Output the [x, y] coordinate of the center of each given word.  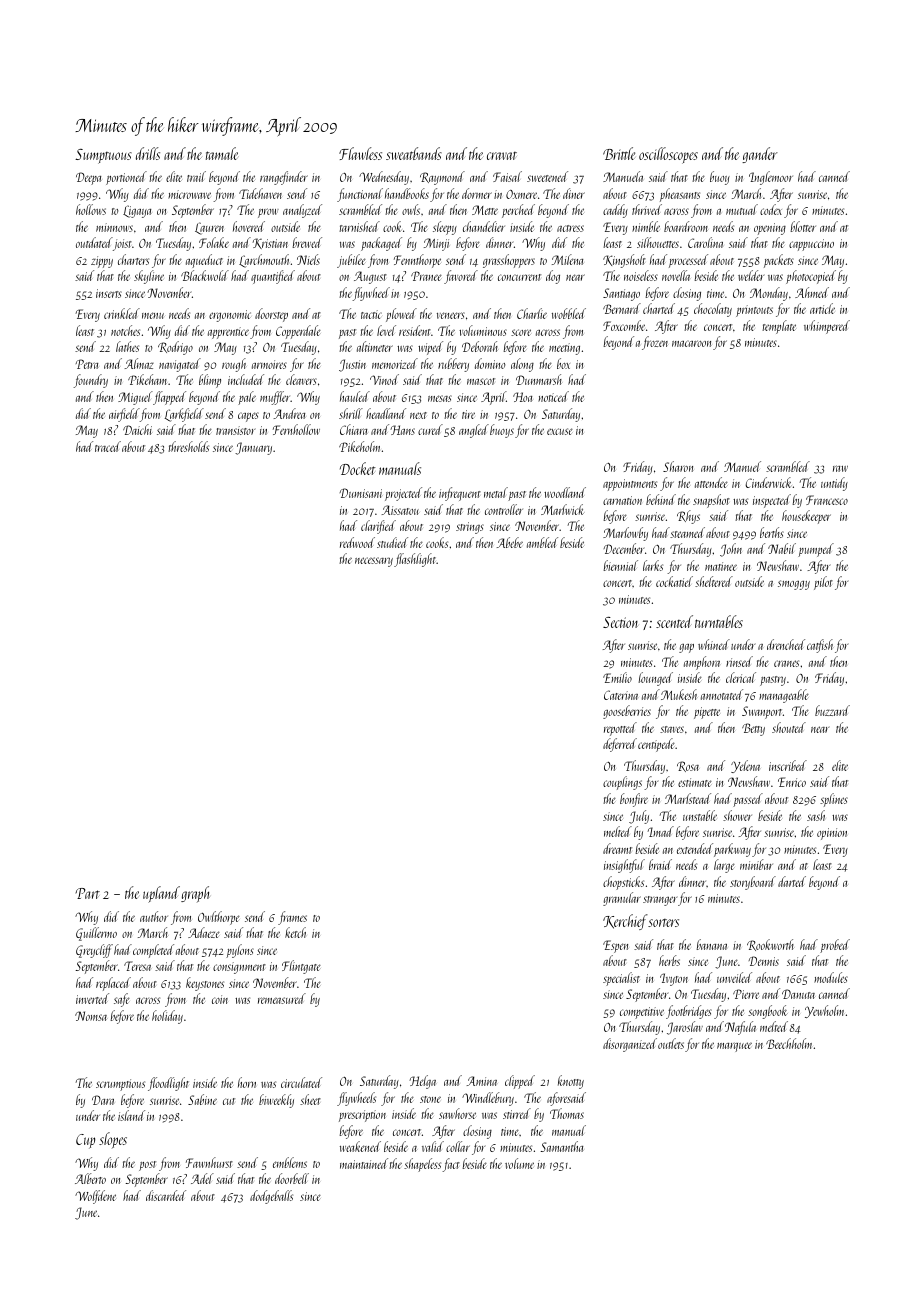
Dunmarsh [539, 379]
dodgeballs [271, 1197]
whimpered [827, 327]
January [253, 448]
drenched [786, 644]
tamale [222, 153]
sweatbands [414, 153]
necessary [374, 562]
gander [760, 155]
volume [519, 1163]
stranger [660, 901]
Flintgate [301, 967]
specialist [621, 979]
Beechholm [789, 1043]
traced [108, 446]
